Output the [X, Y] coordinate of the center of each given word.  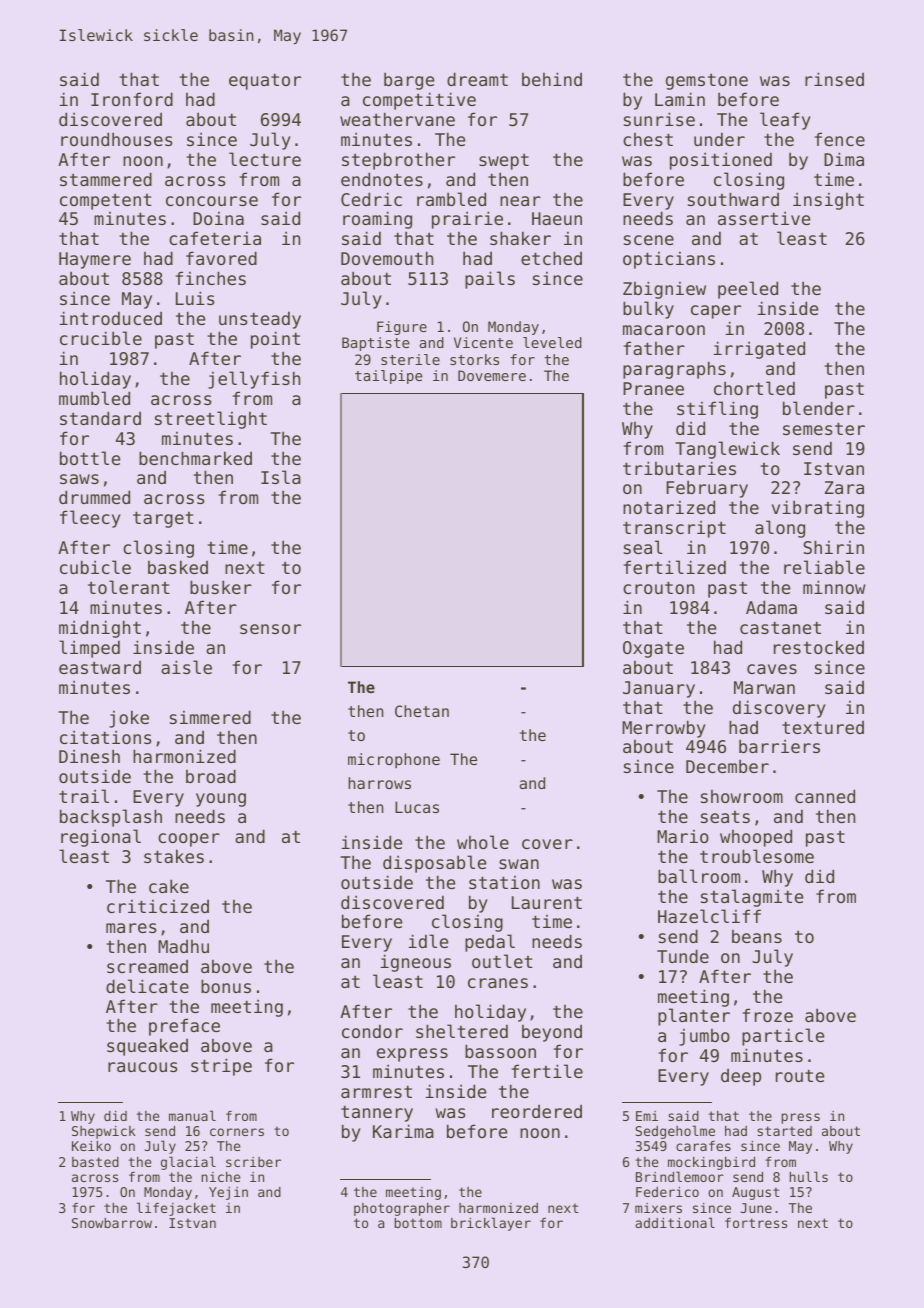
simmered [210, 717]
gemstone [707, 81]
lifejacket [176, 1209]
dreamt [477, 79]
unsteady [260, 320]
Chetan [422, 711]
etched [551, 258]
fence [840, 139]
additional [675, 1222]
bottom [418, 1223]
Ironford [132, 99]
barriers [779, 746]
